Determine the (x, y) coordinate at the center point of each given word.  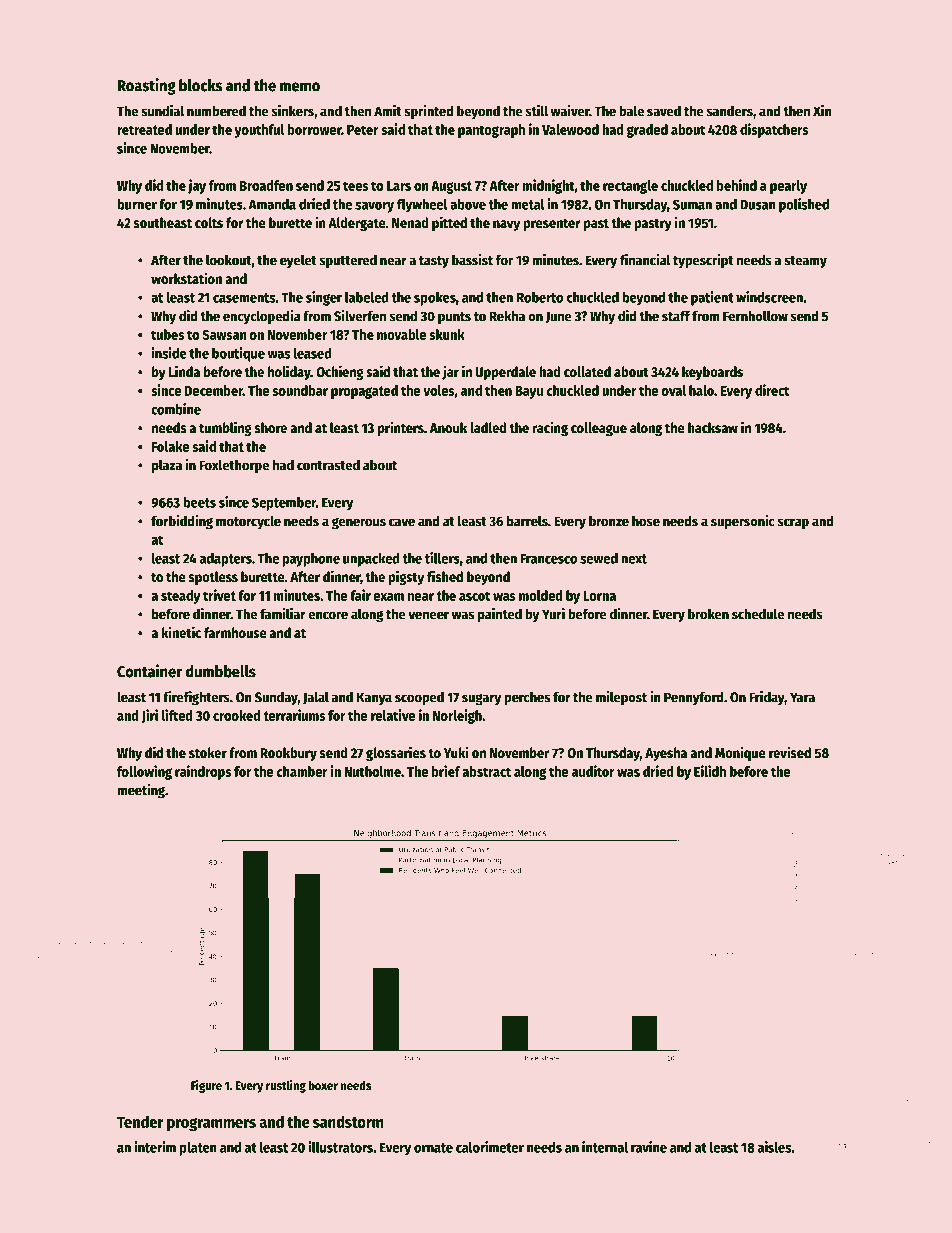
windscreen (769, 297)
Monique (740, 753)
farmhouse (235, 632)
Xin (822, 111)
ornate (433, 1148)
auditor (593, 771)
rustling (286, 1086)
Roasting (146, 86)
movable (402, 334)
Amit (388, 111)
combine (176, 409)
